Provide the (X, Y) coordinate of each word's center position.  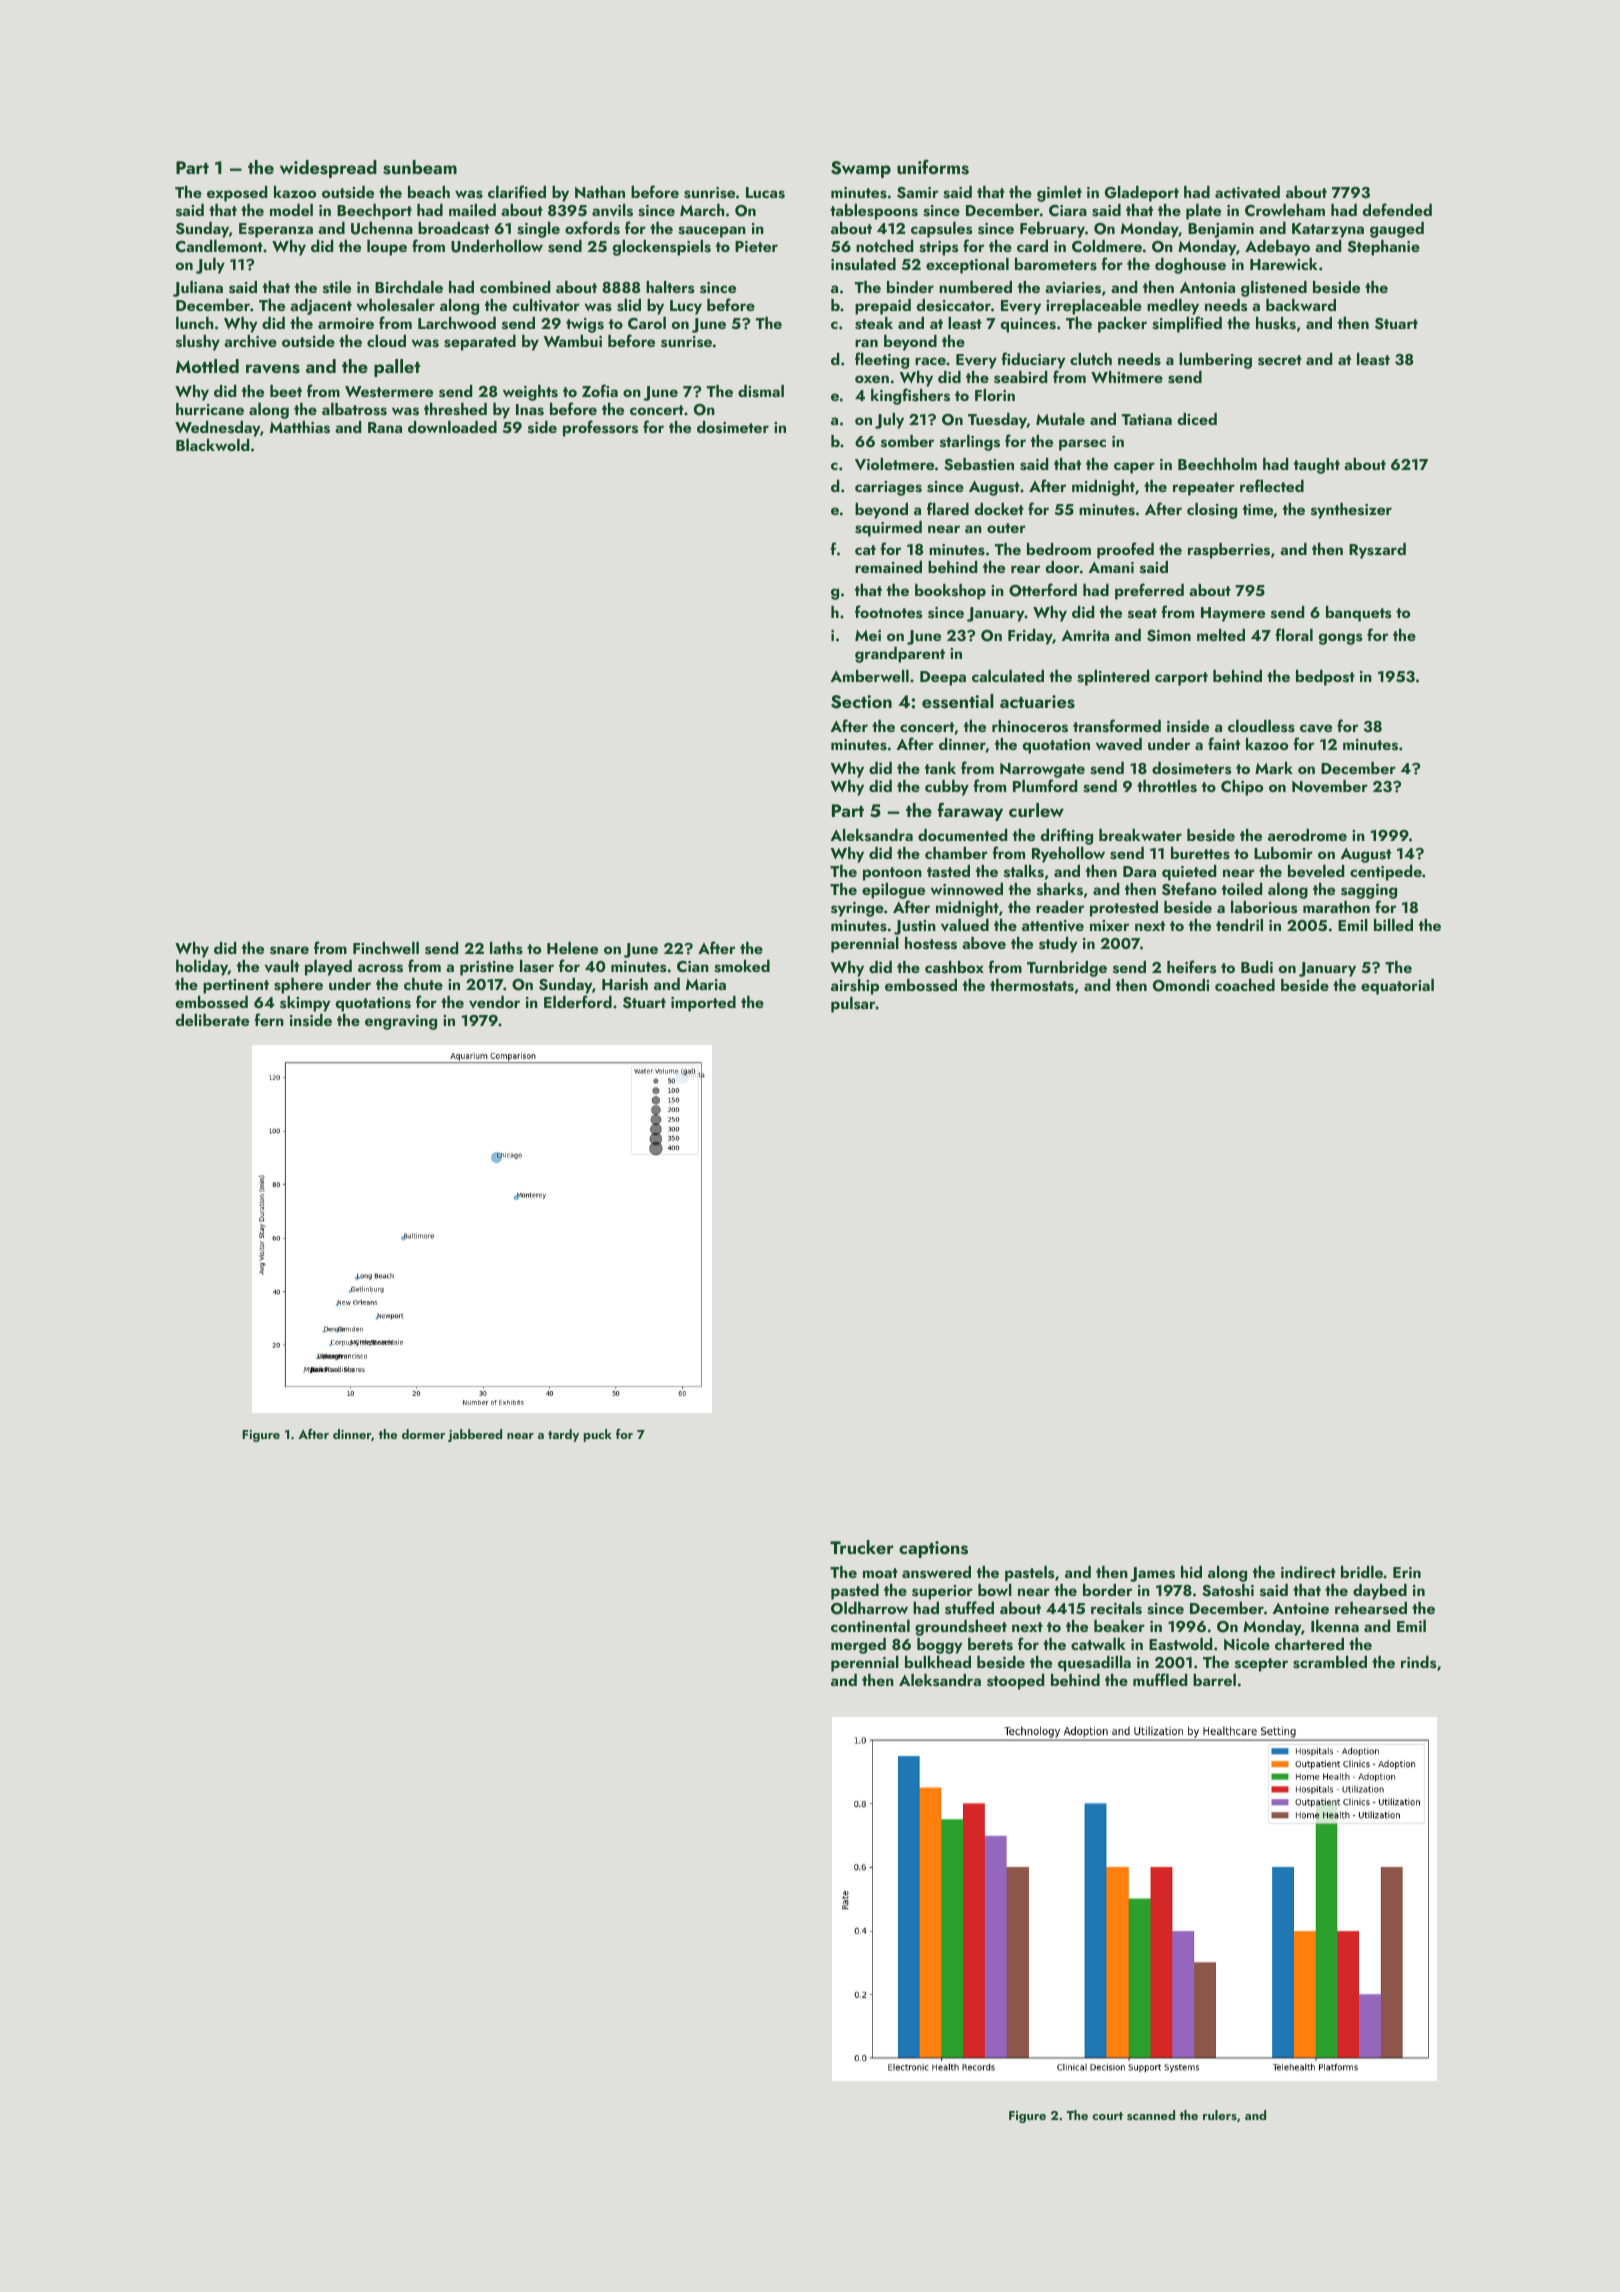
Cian (693, 966)
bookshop (950, 592)
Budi (1257, 967)
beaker (1119, 1626)
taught (1317, 466)
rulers (1220, 2115)
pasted (855, 1592)
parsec (1082, 445)
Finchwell (386, 948)
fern (269, 1019)
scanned (1151, 2115)
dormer (423, 1434)
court (1107, 2116)
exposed (237, 194)
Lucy (686, 307)
